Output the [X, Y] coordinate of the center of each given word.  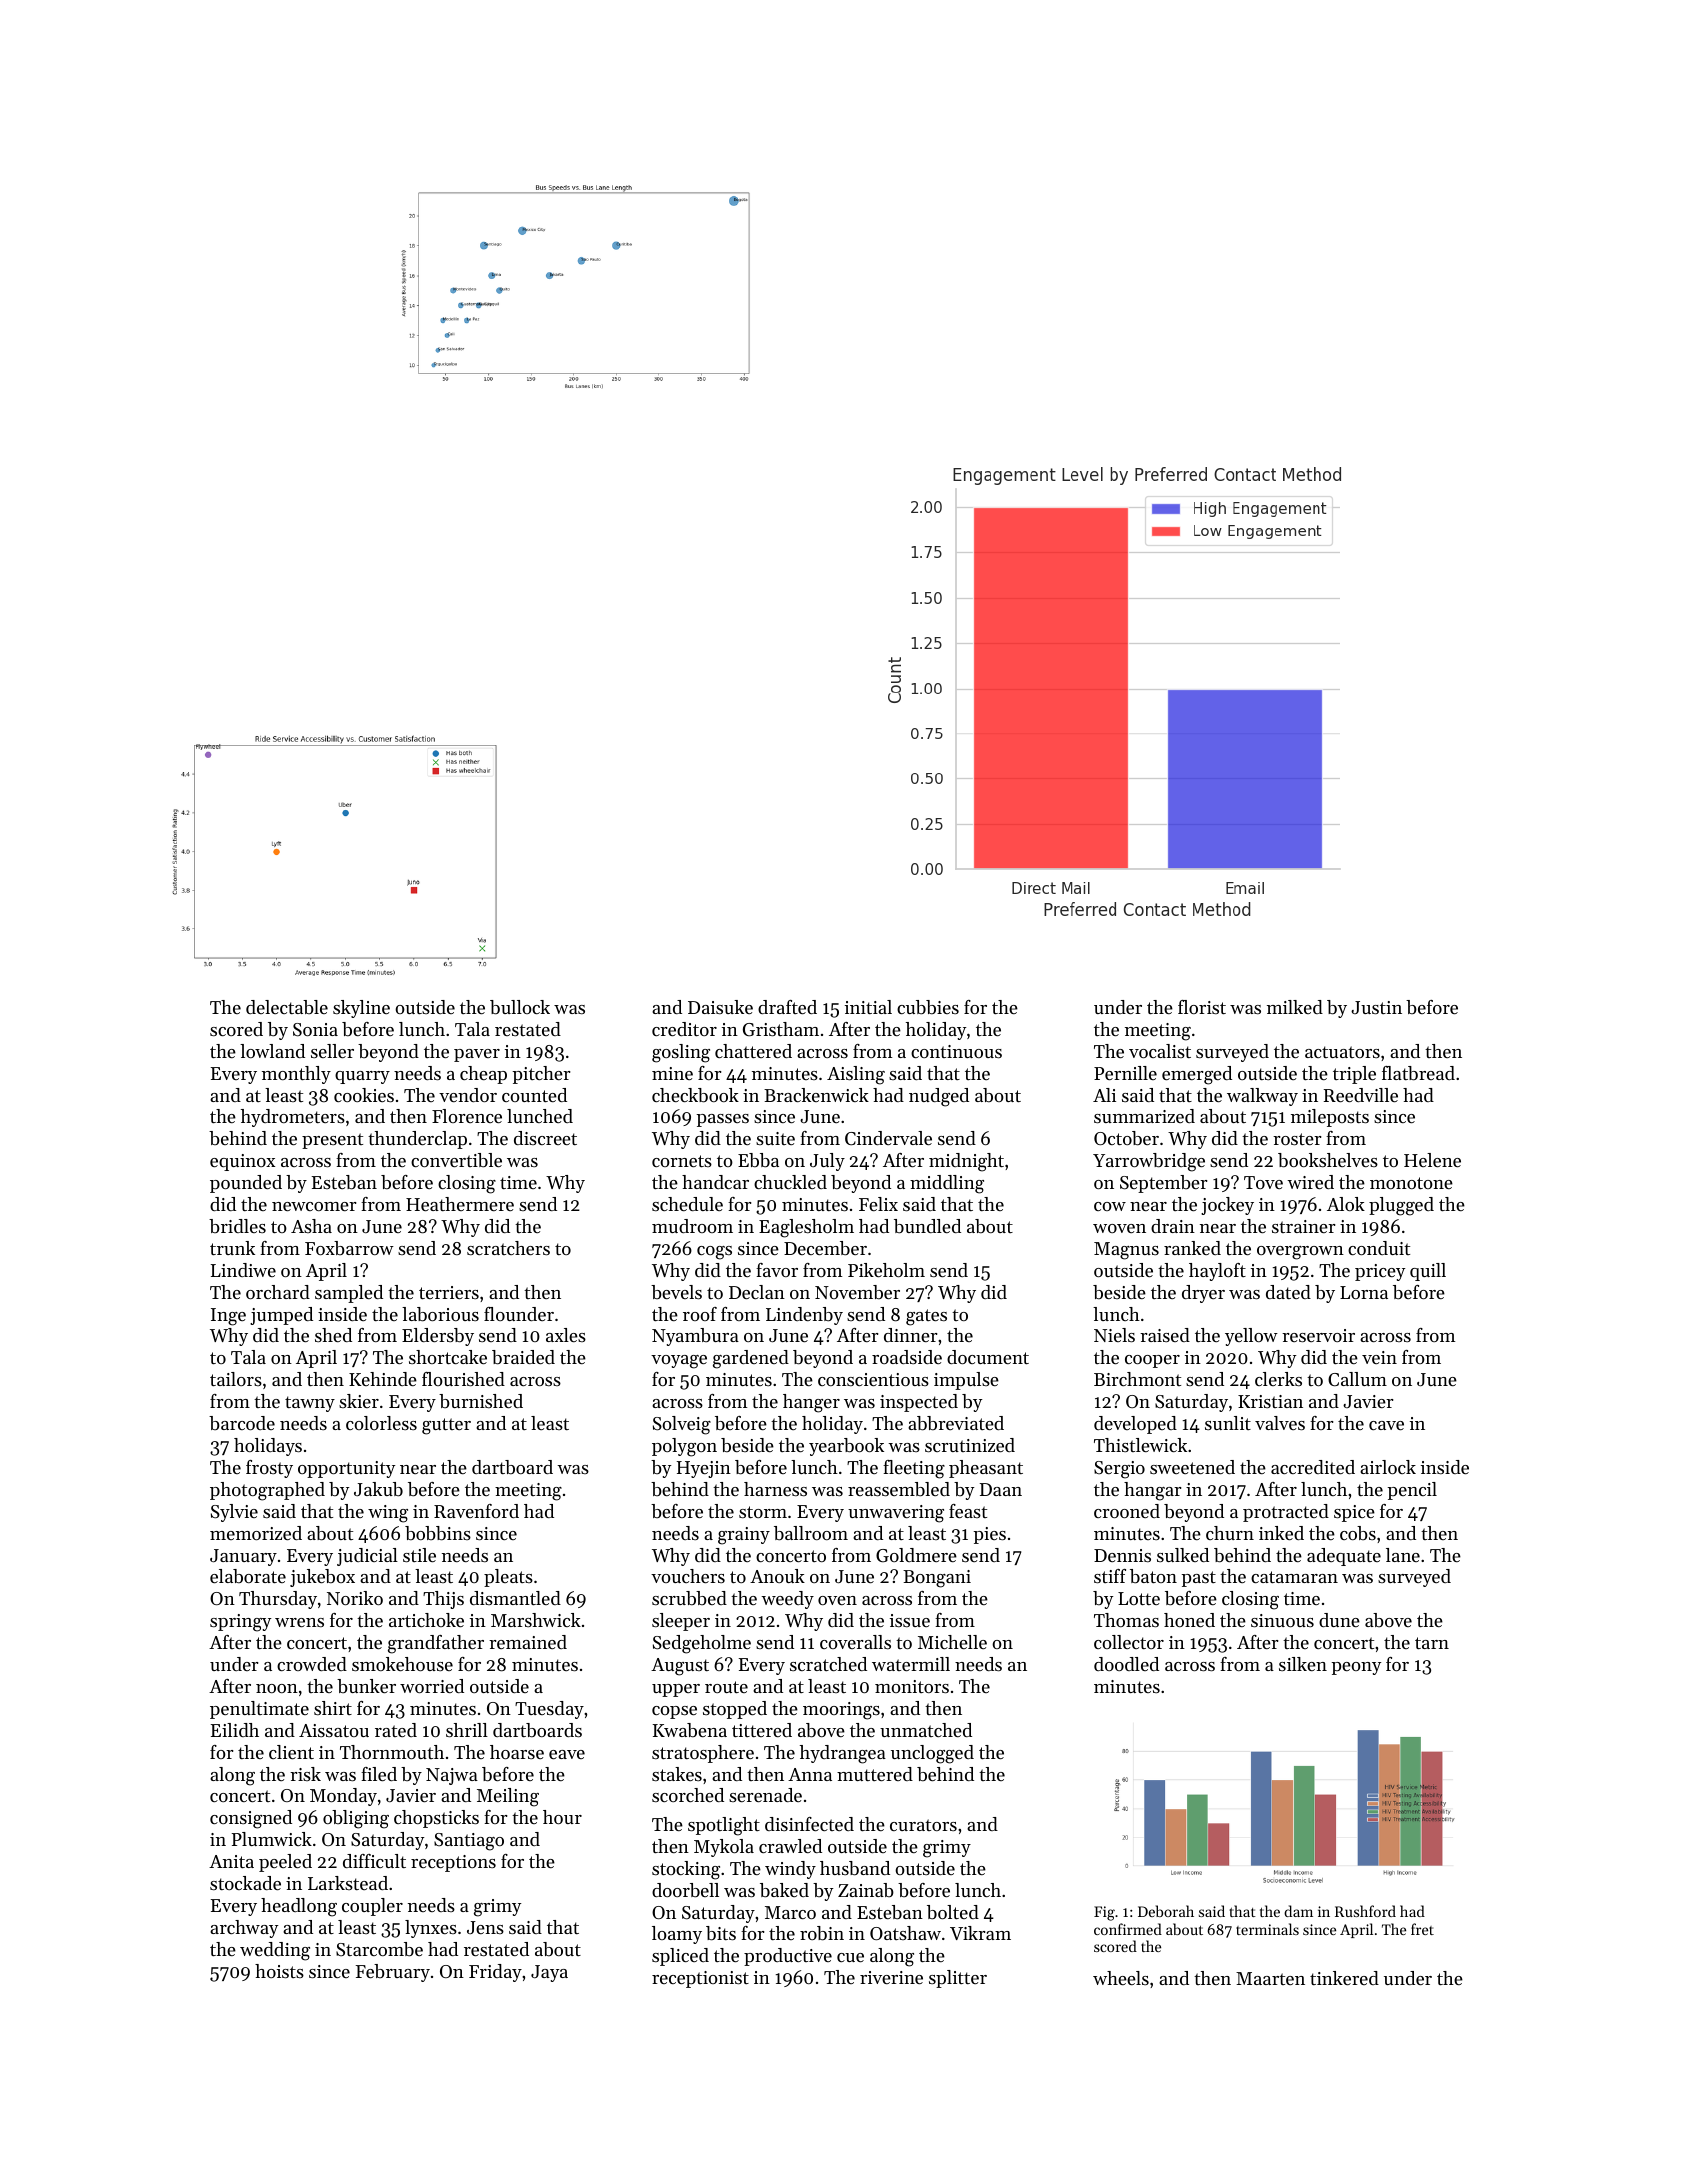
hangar [1152, 1491]
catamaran [1294, 1577]
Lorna [1364, 1292]
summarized [1144, 1116]
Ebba [758, 1160]
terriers [449, 1292]
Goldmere [916, 1555]
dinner [910, 1335]
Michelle [952, 1642]
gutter [446, 1426]
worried [432, 1686]
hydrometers [293, 1118]
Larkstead [348, 1883]
